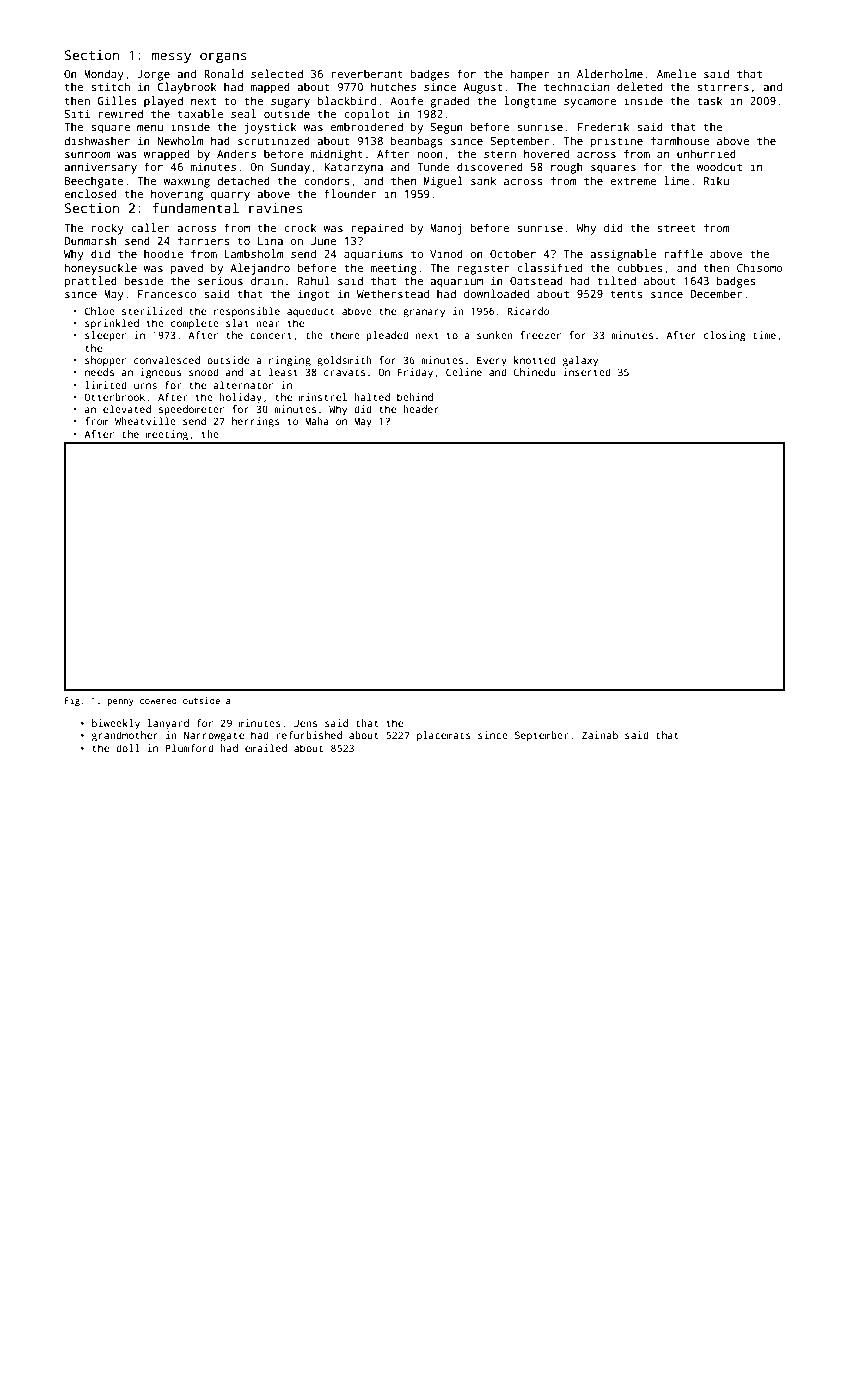 The image size is (849, 1400). I want to click on emailed, so click(266, 748).
